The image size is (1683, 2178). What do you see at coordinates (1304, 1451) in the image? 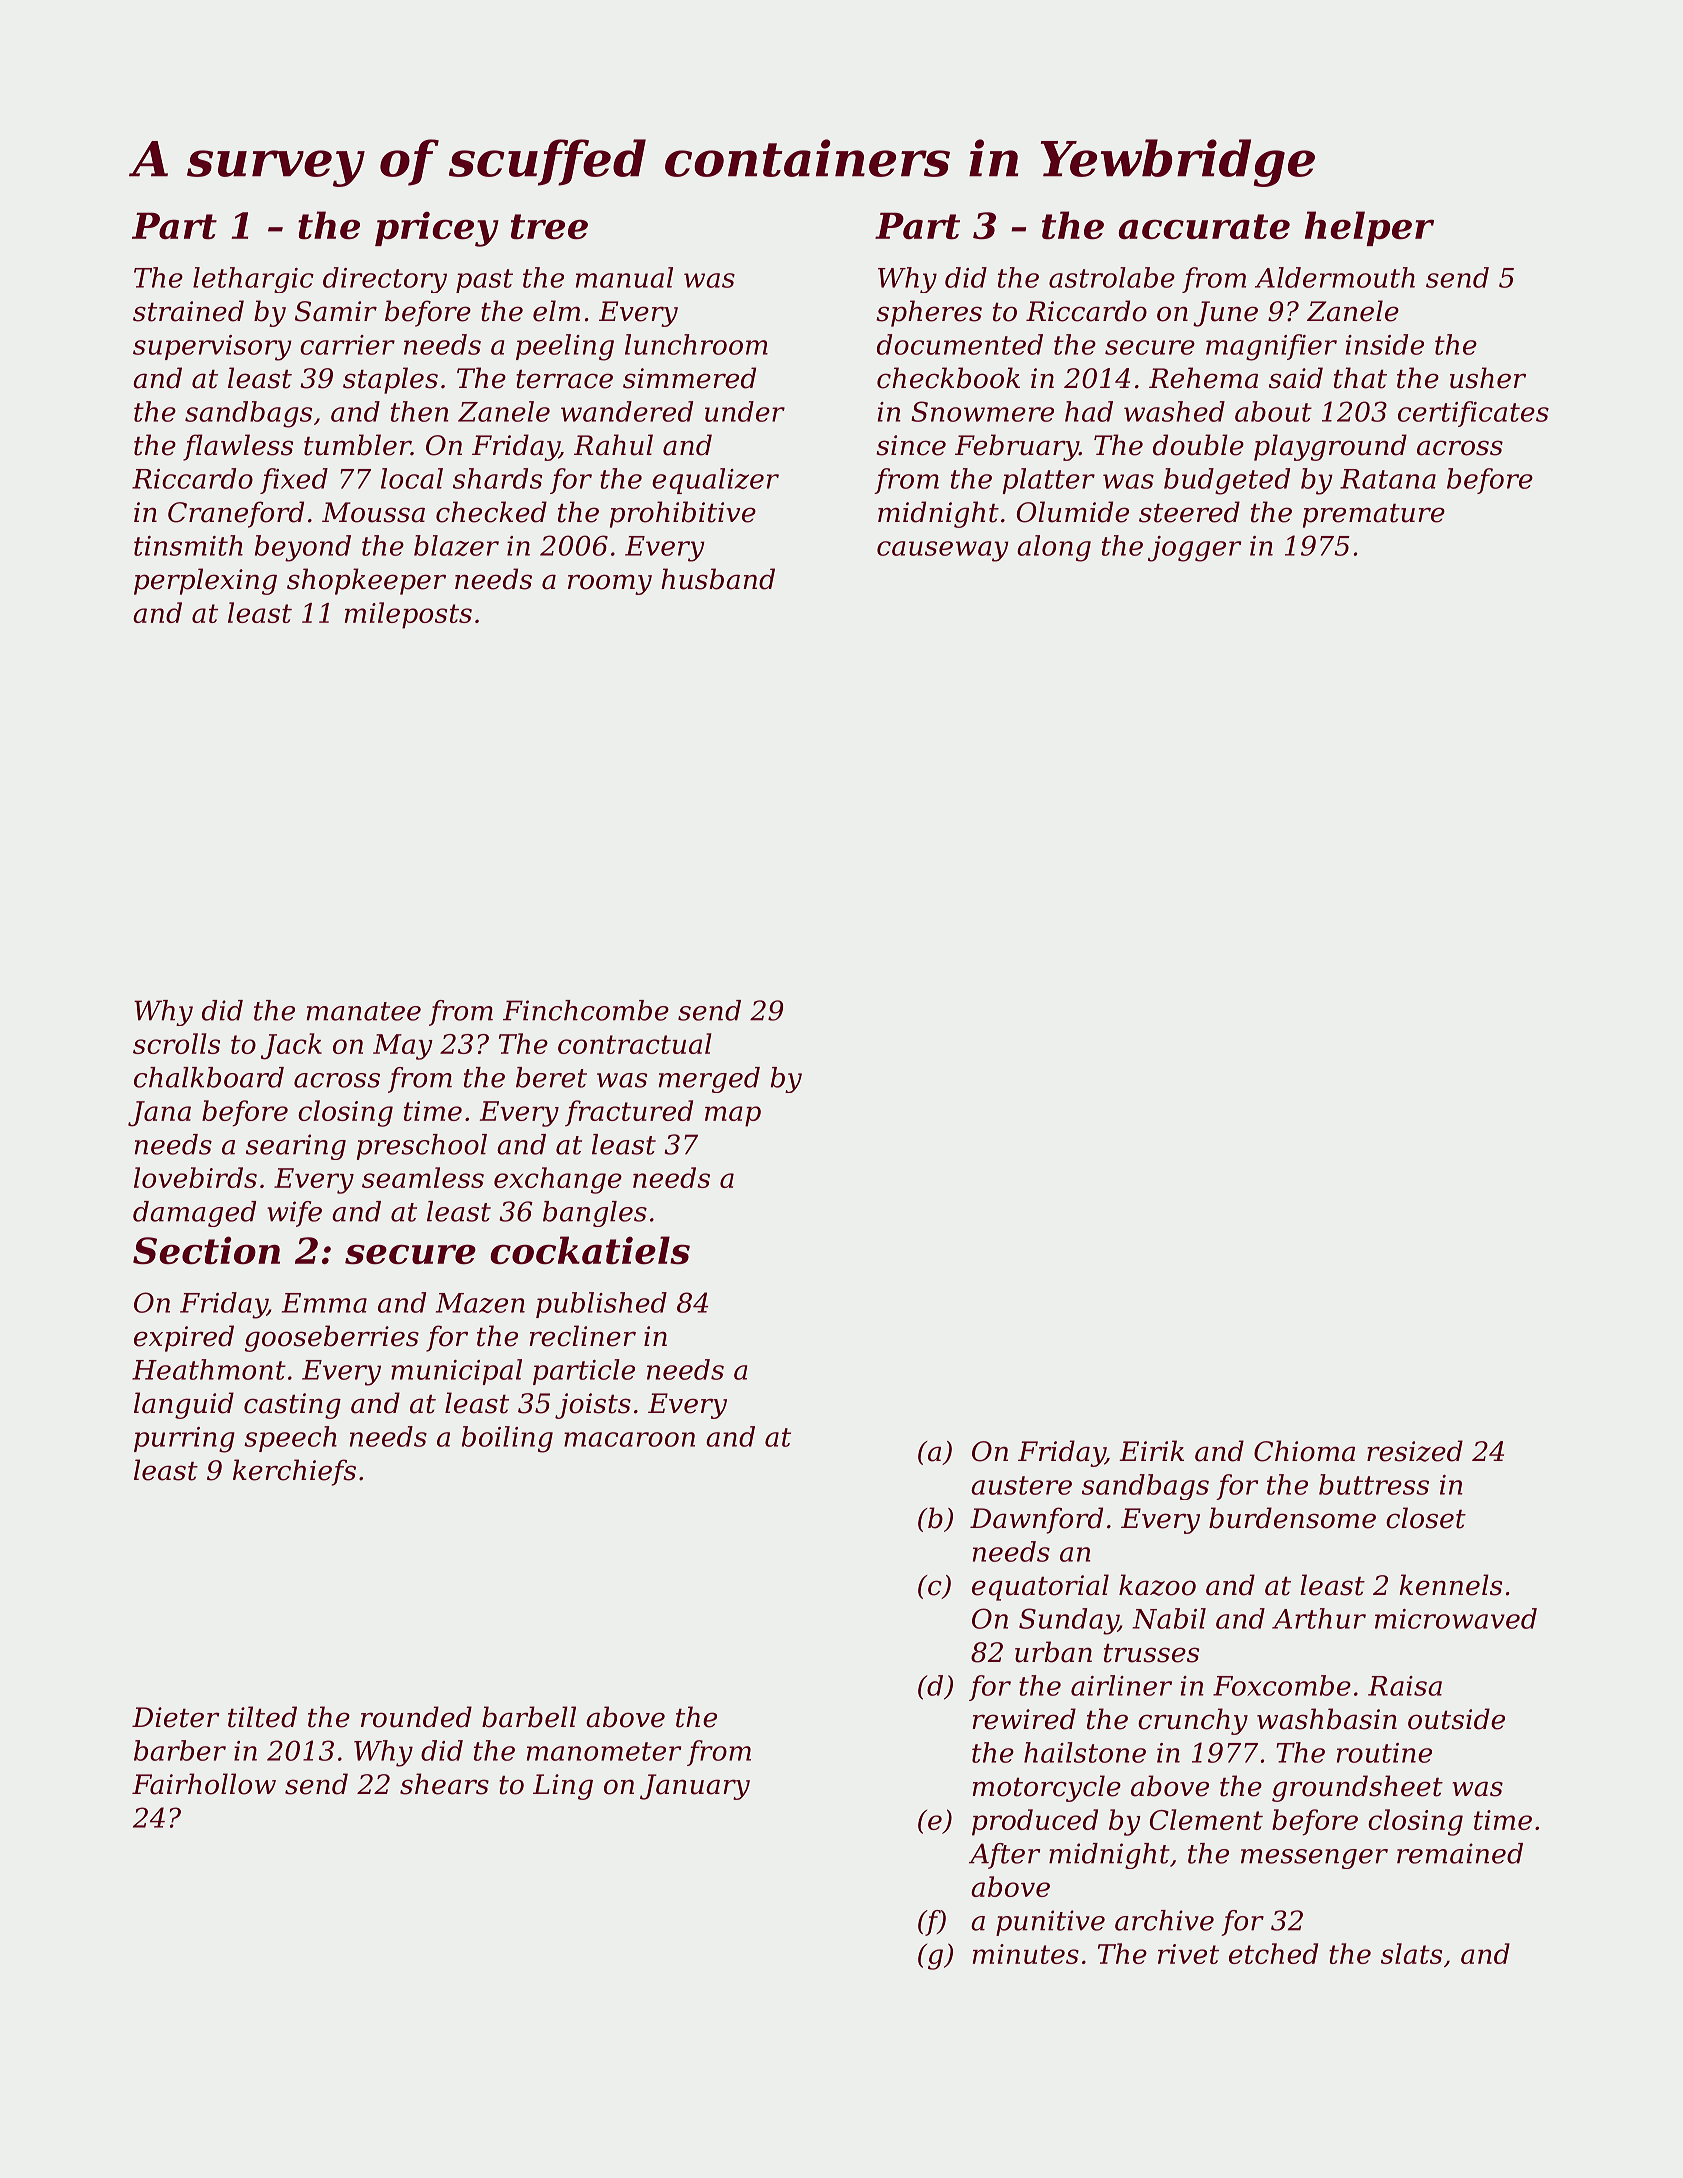
I see `Chioma` at bounding box center [1304, 1451].
